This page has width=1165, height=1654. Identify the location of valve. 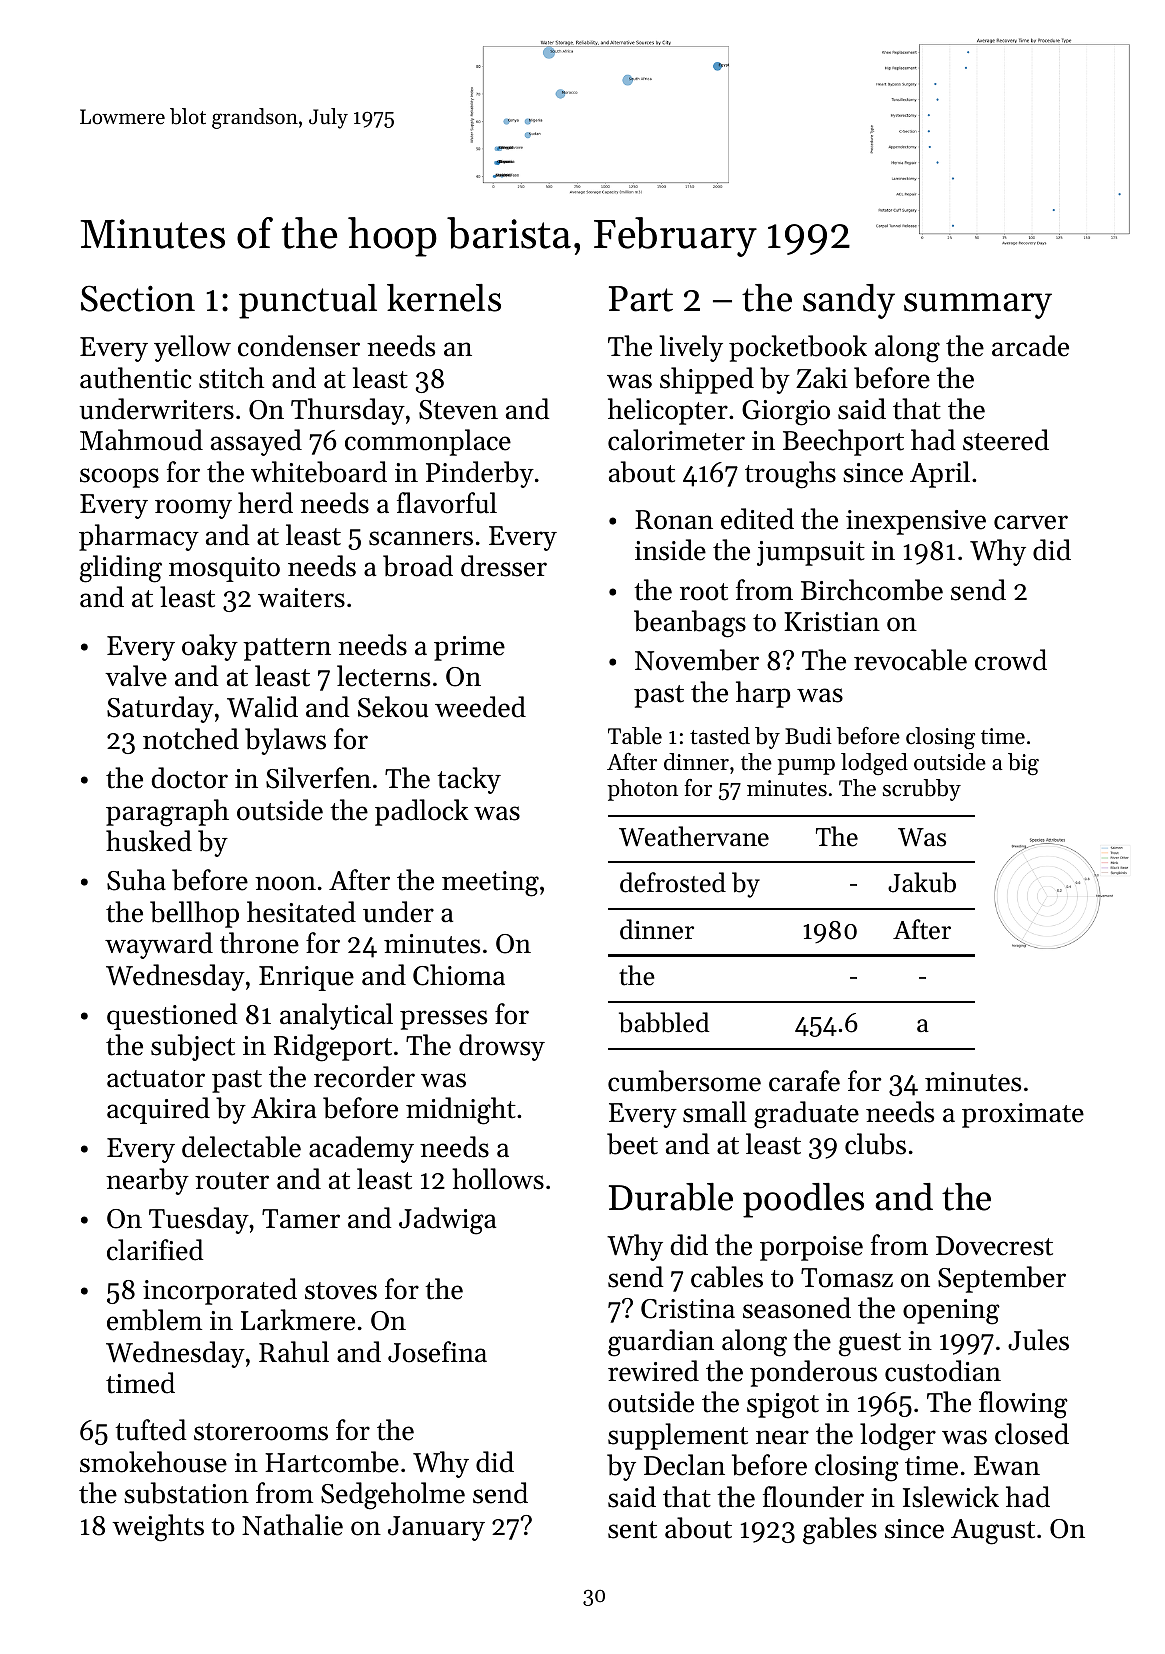
(136, 676).
